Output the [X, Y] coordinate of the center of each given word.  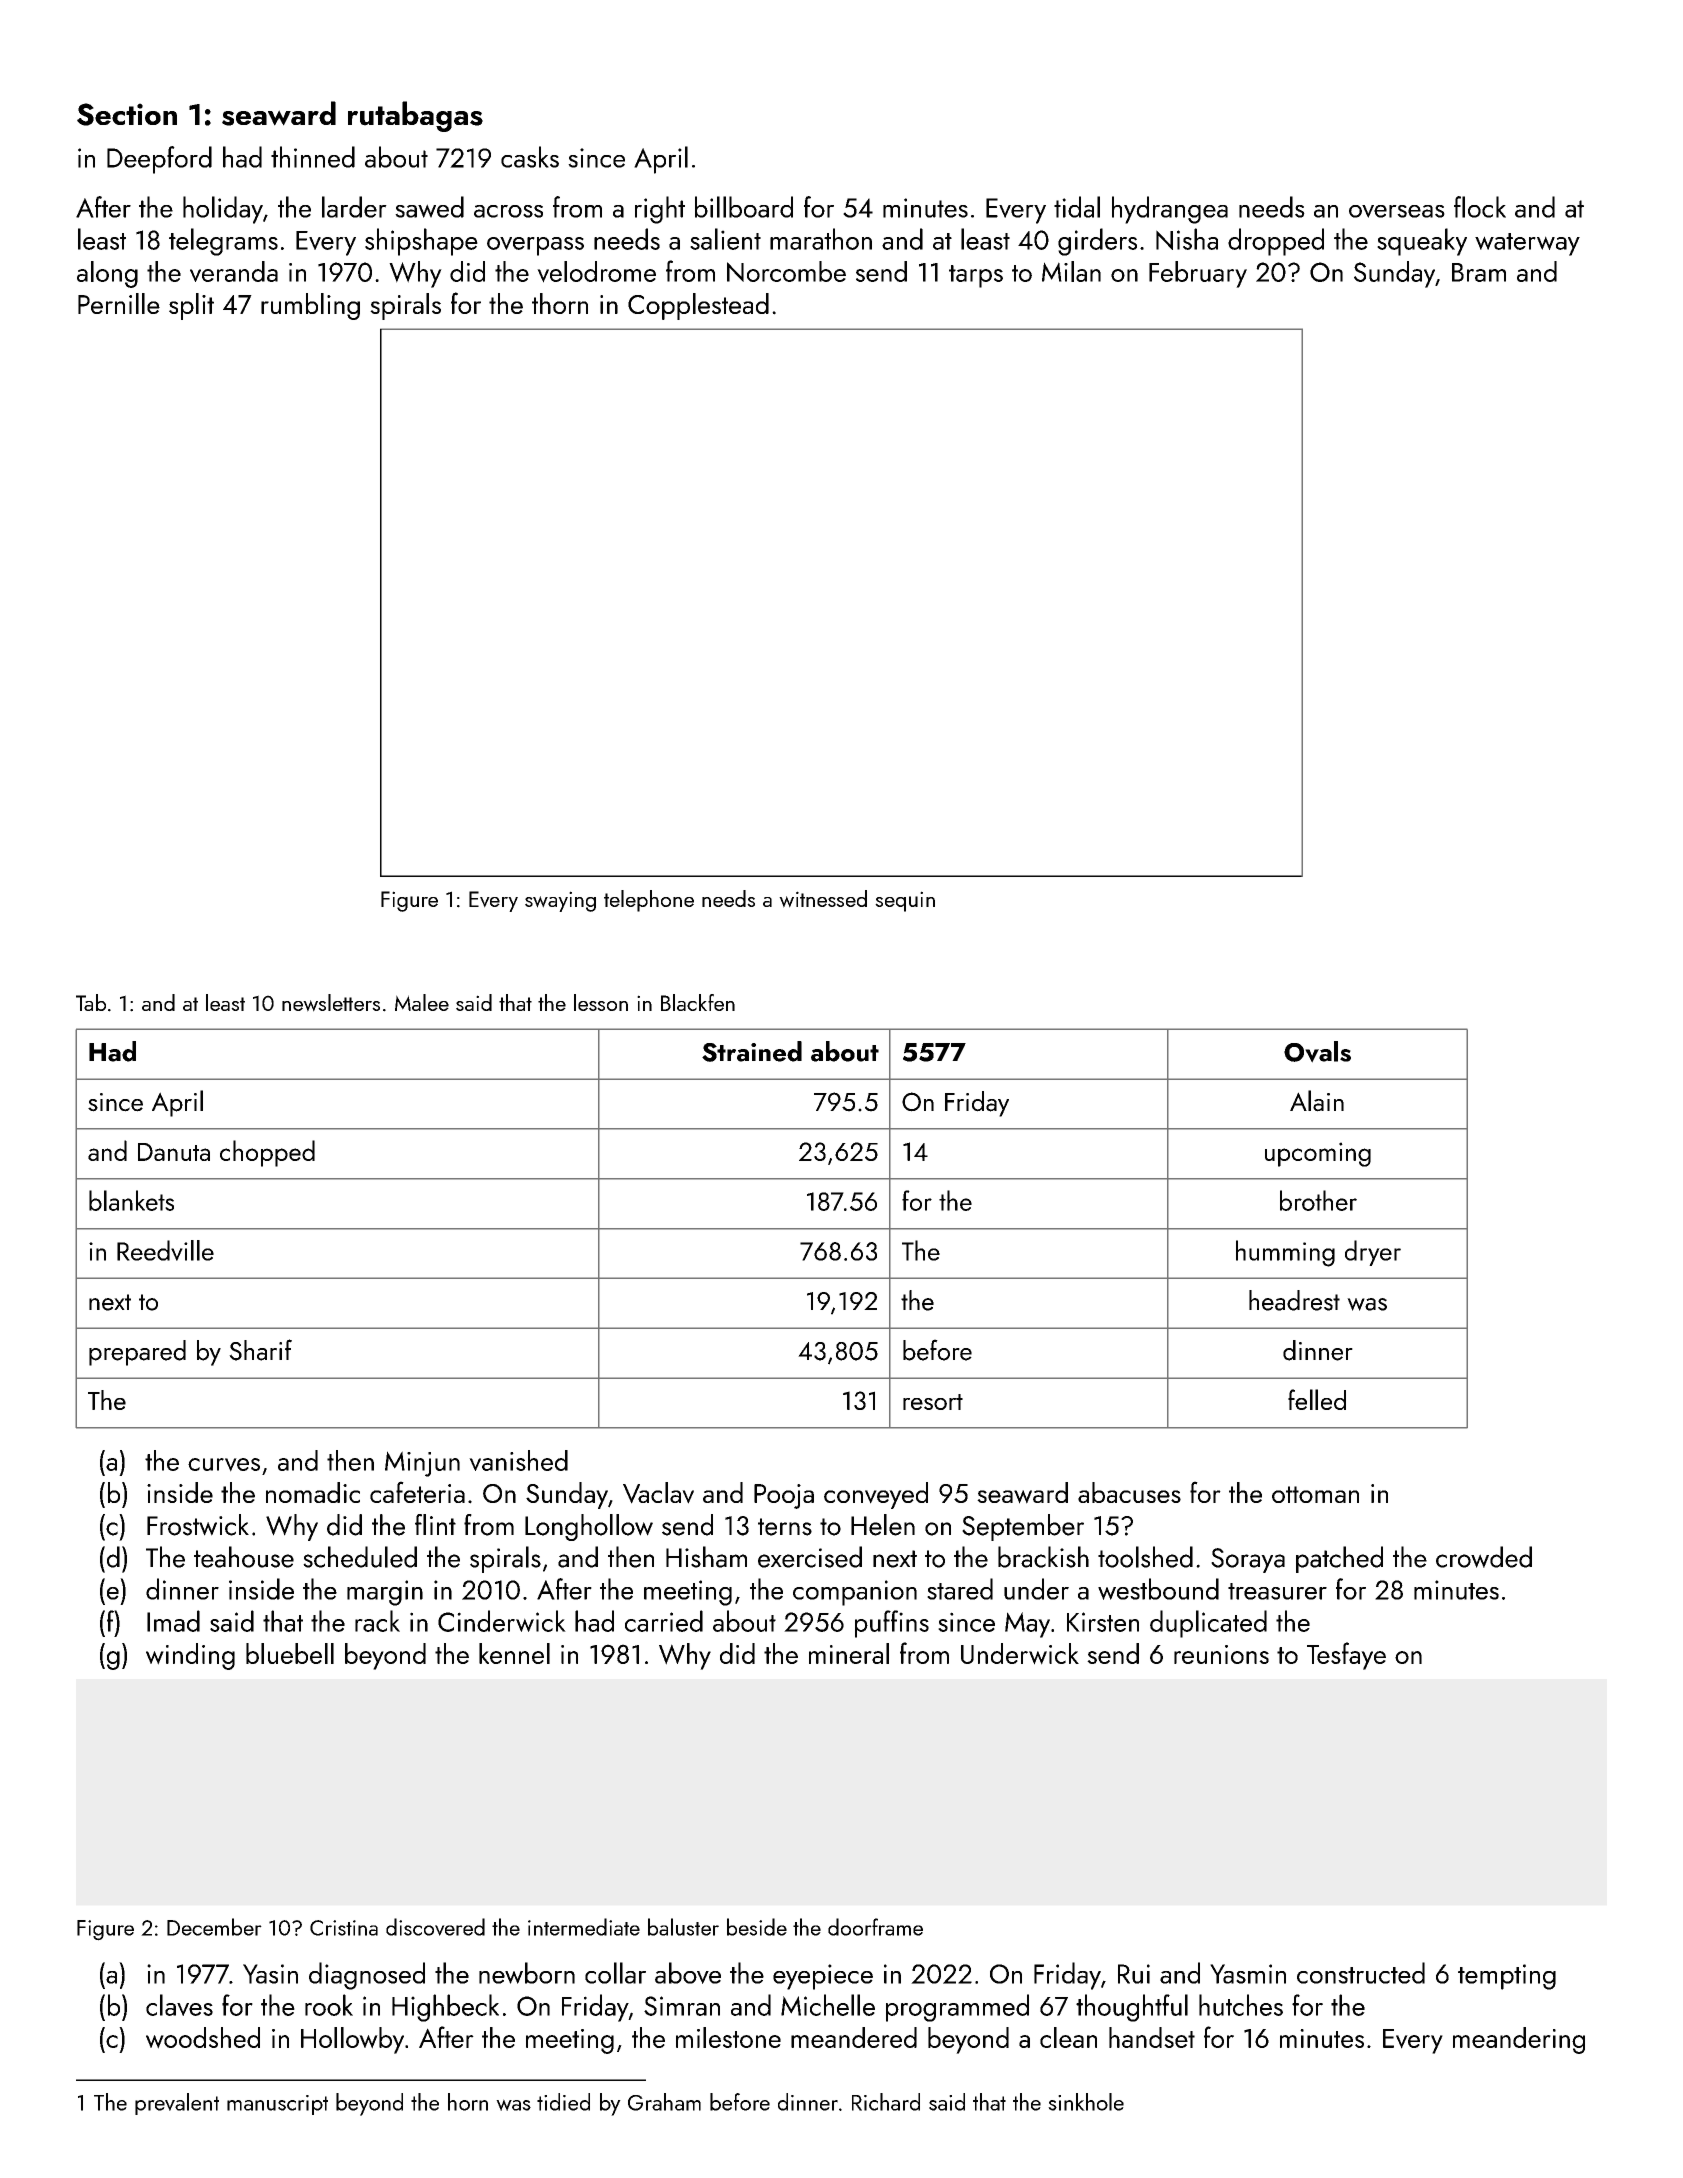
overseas [1397, 211]
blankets [131, 1200]
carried [664, 1621]
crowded [1484, 1557]
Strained [752, 1051]
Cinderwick [502, 1621]
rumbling [310, 306]
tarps [976, 276]
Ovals [1317, 1052]
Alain [1317, 1101]
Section [127, 114]
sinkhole [1086, 2102]
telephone [649, 901]
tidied [563, 2102]
